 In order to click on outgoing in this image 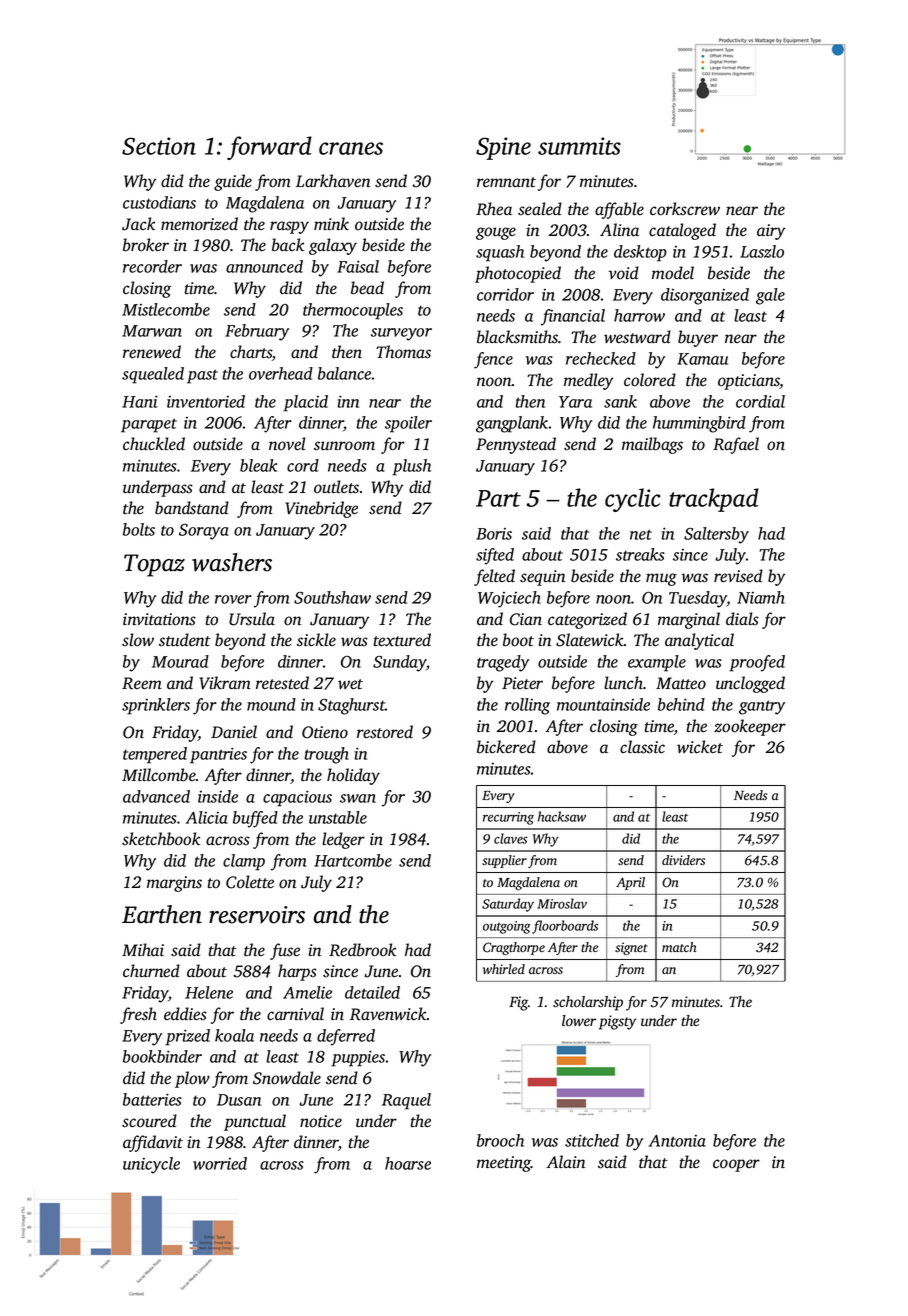, I will do `click(507, 927)`.
